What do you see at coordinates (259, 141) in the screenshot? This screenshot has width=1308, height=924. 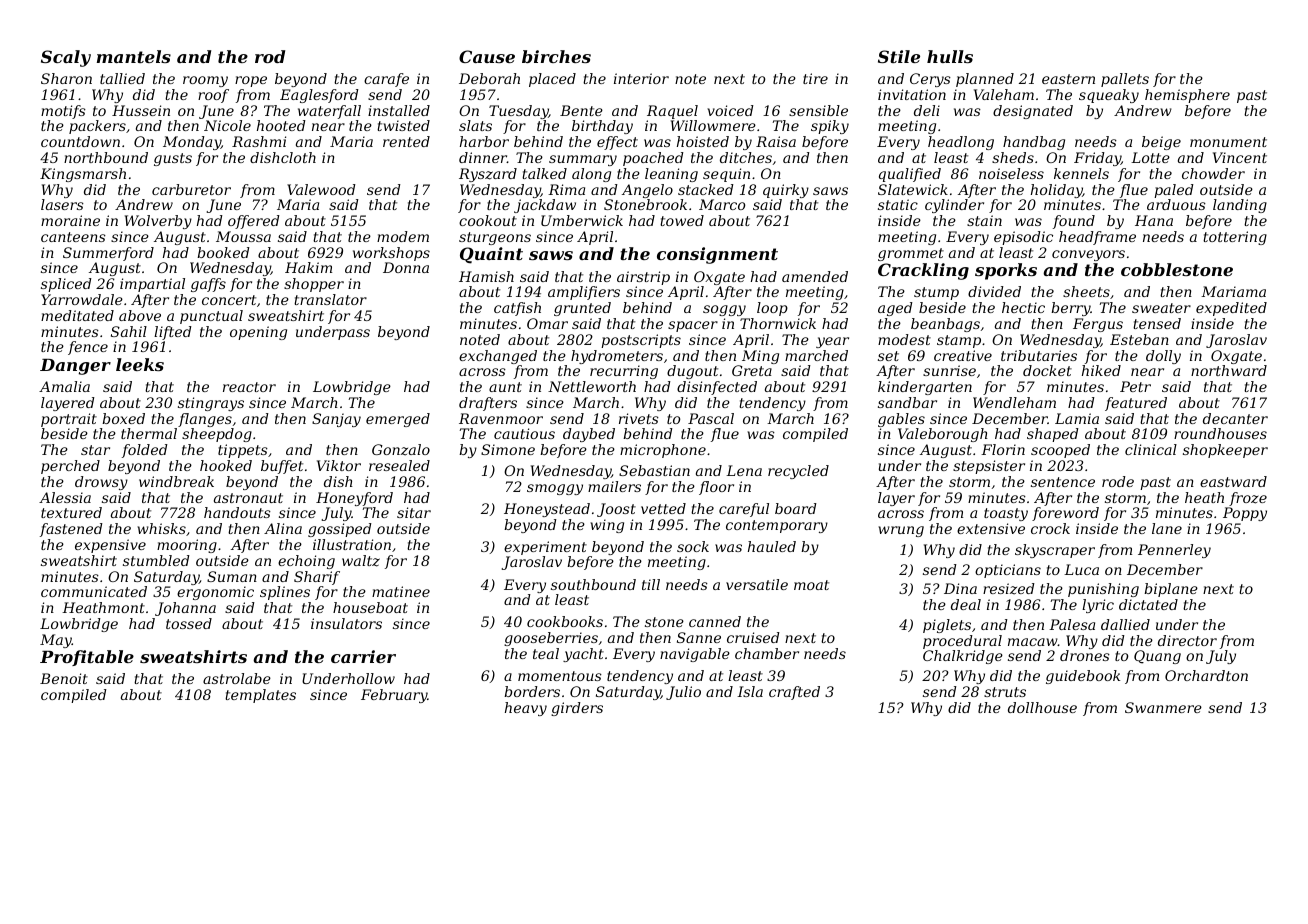 I see `Rashmi` at bounding box center [259, 141].
